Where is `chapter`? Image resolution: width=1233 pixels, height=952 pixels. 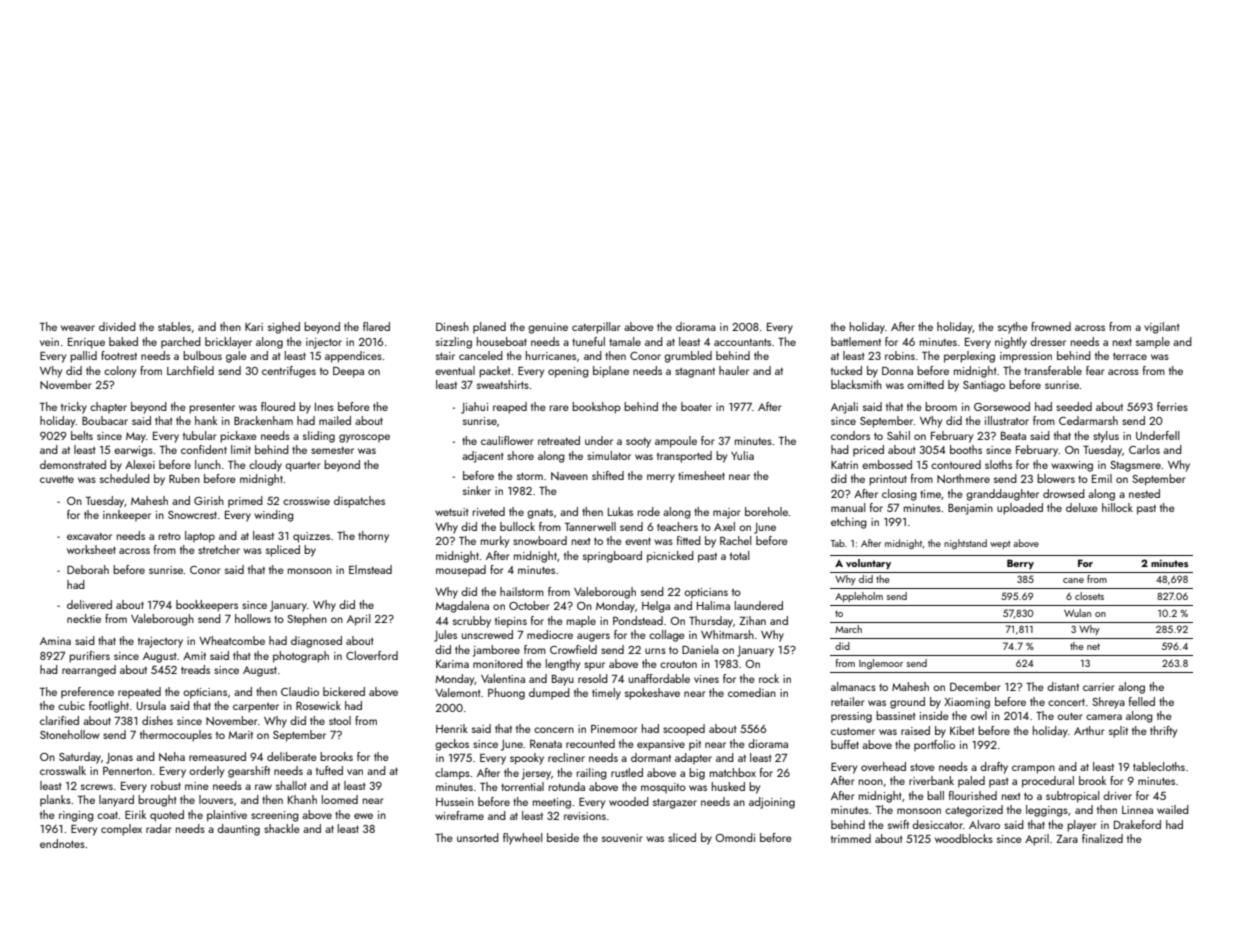
chapter is located at coordinates (108, 408).
